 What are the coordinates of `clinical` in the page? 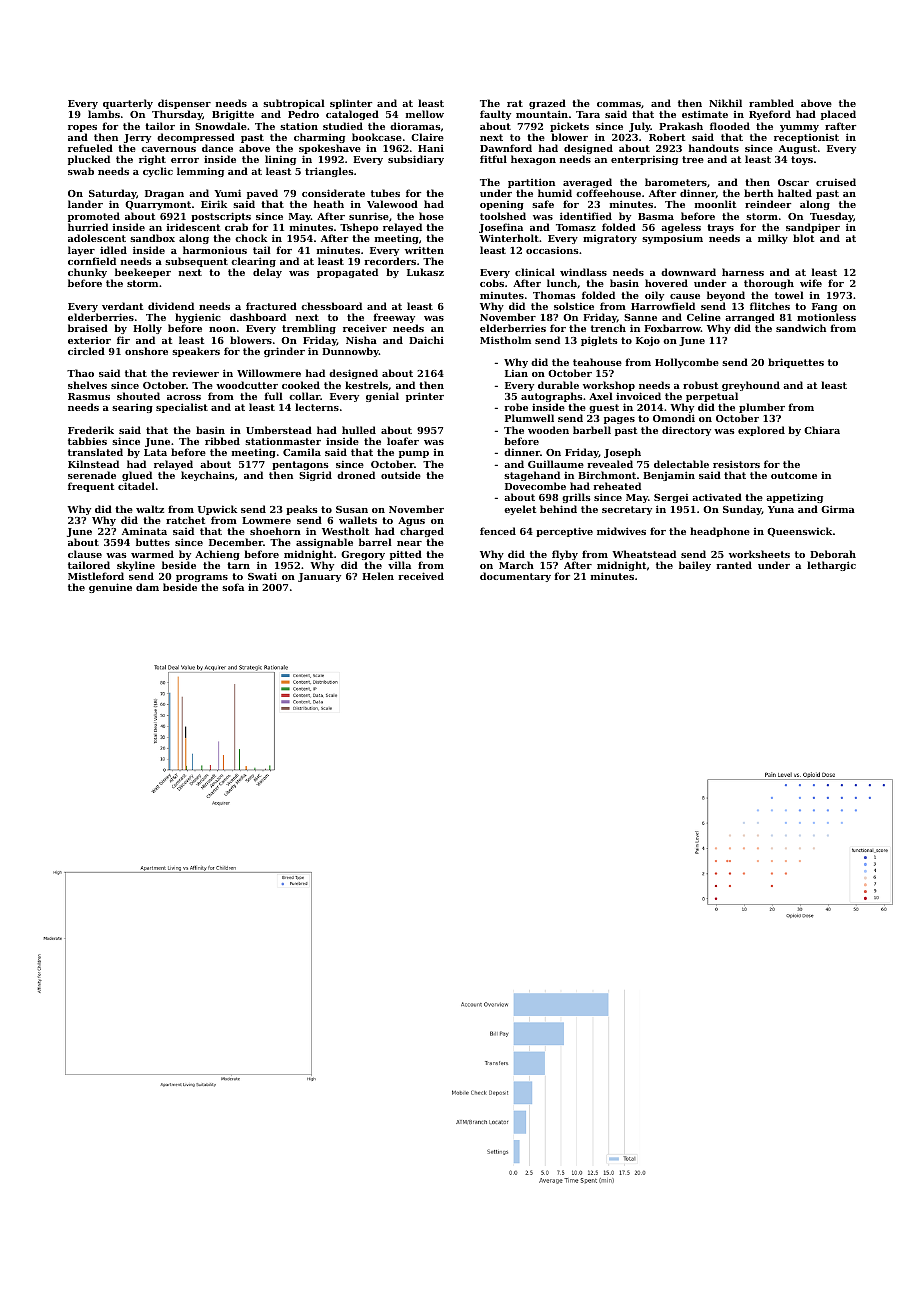 It's located at (535, 272).
